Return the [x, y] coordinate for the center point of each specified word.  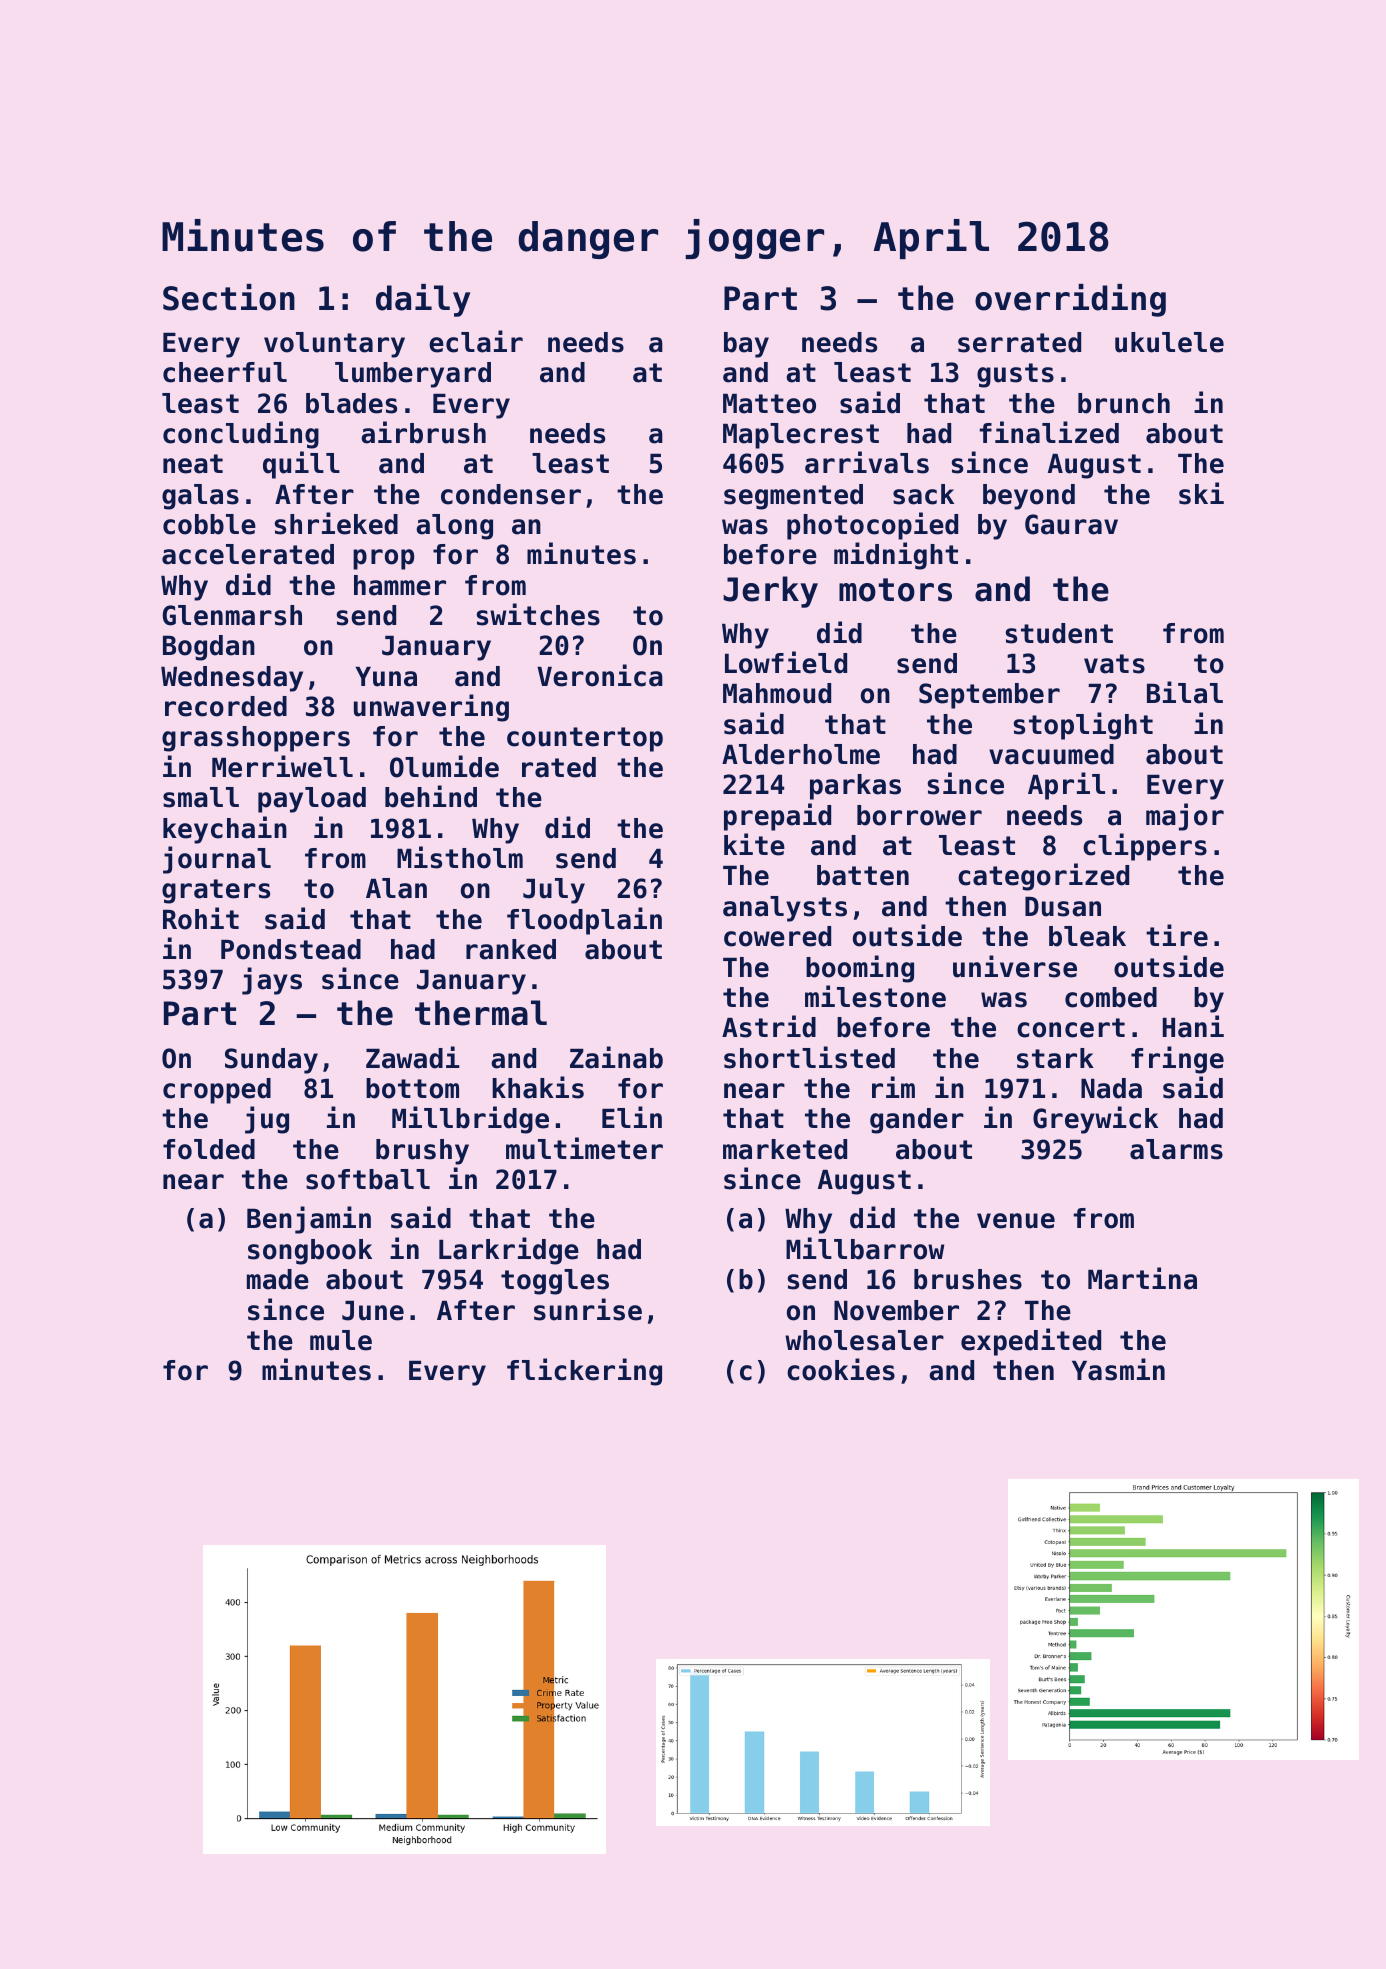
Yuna [386, 677]
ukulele [1169, 342]
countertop [585, 739]
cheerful [225, 372]
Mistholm [460, 857]
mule [341, 1340]
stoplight [1083, 726]
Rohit [201, 918]
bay [746, 345]
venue [1016, 1221]
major [1185, 817]
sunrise [588, 1309]
